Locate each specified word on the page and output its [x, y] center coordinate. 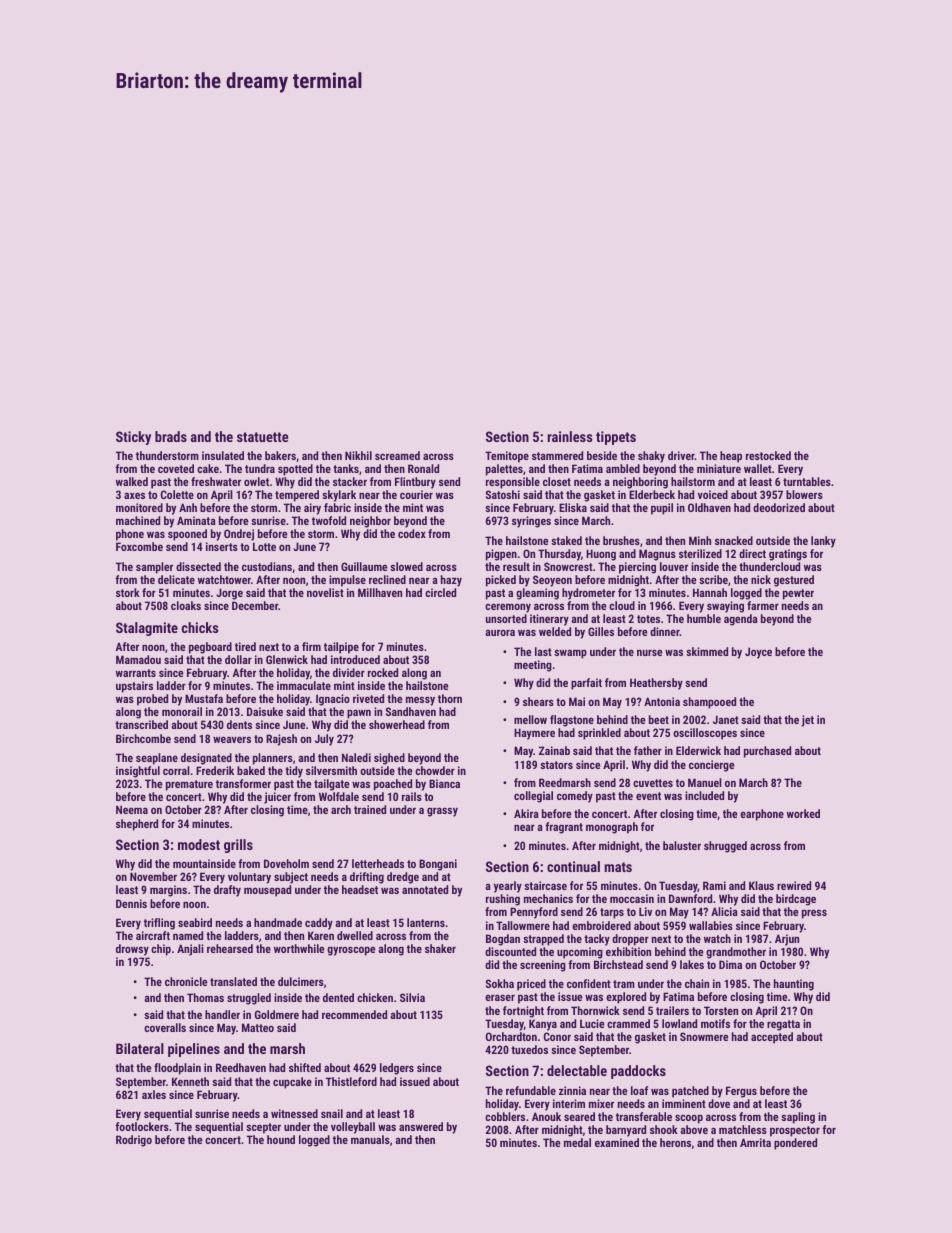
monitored [139, 507]
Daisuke [265, 711]
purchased [767, 752]
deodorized [779, 507]
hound [281, 1139]
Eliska [573, 507]
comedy [575, 797]
